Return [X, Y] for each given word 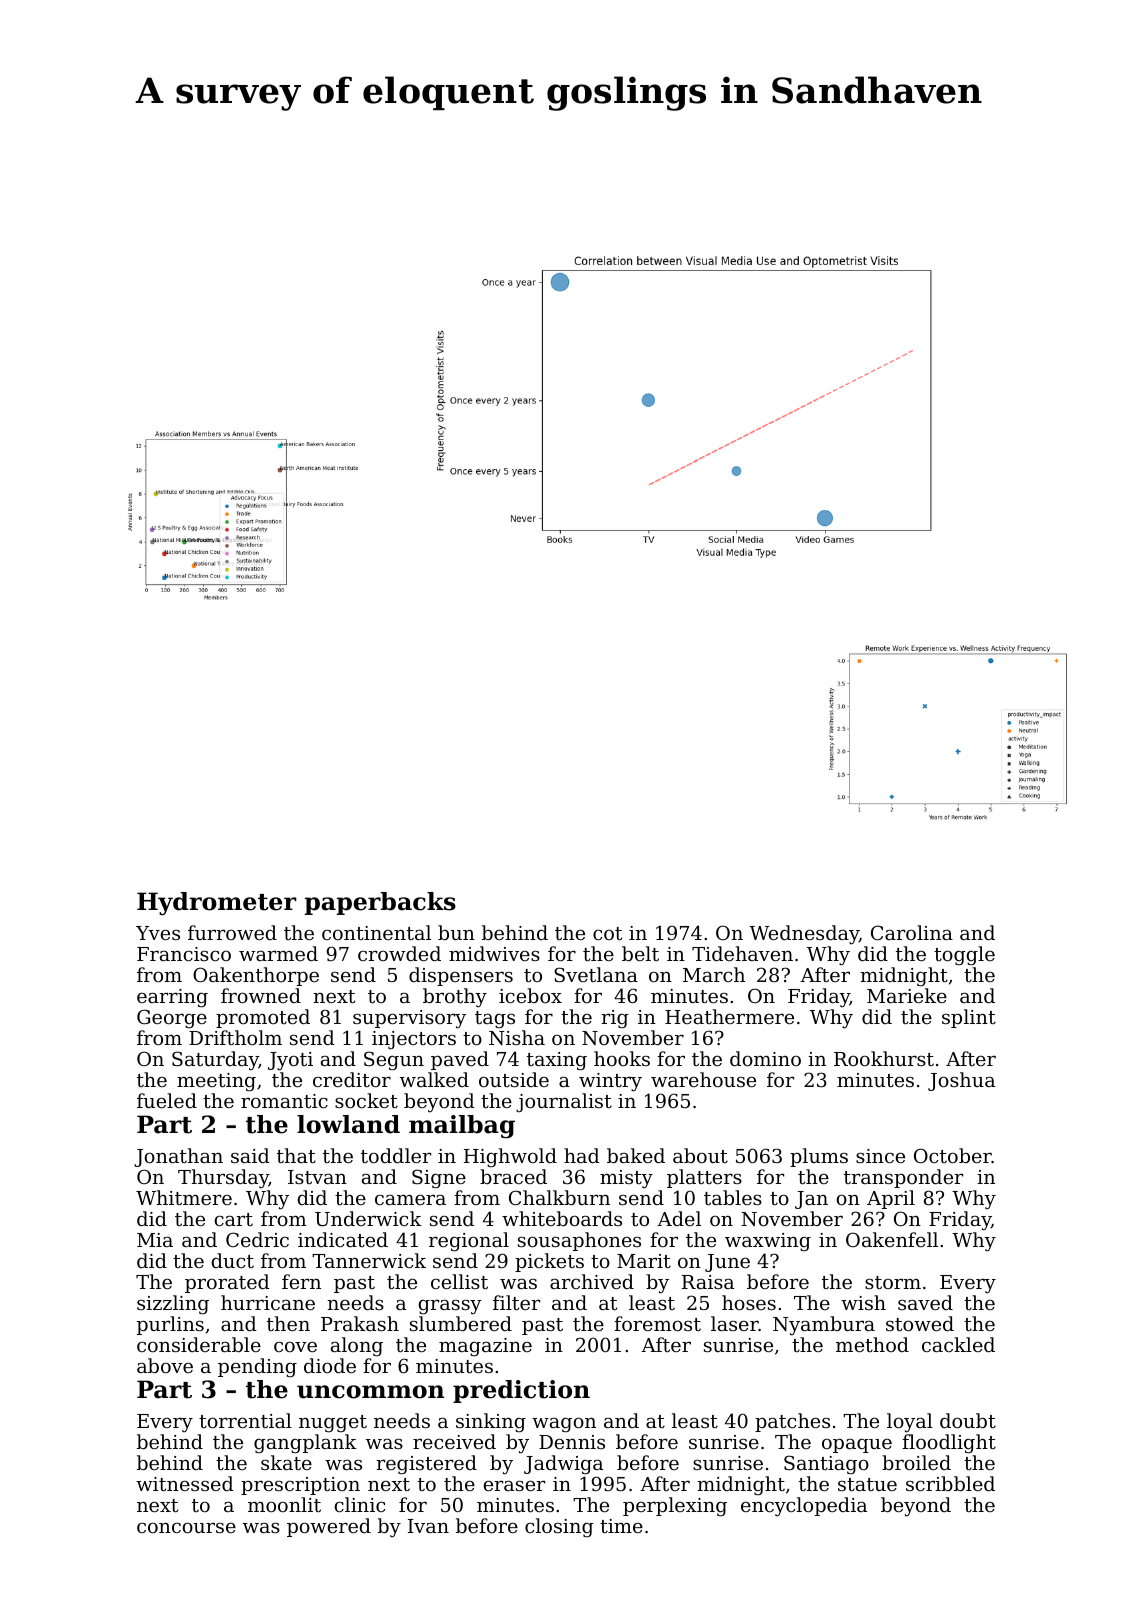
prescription [300, 1486]
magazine [485, 1347]
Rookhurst [884, 1058]
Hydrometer [217, 903]
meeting [216, 1082]
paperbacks [380, 903]
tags [495, 1020]
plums [819, 1157]
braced [513, 1176]
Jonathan [178, 1157]
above [165, 1365]
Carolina [912, 932]
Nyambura [824, 1326]
